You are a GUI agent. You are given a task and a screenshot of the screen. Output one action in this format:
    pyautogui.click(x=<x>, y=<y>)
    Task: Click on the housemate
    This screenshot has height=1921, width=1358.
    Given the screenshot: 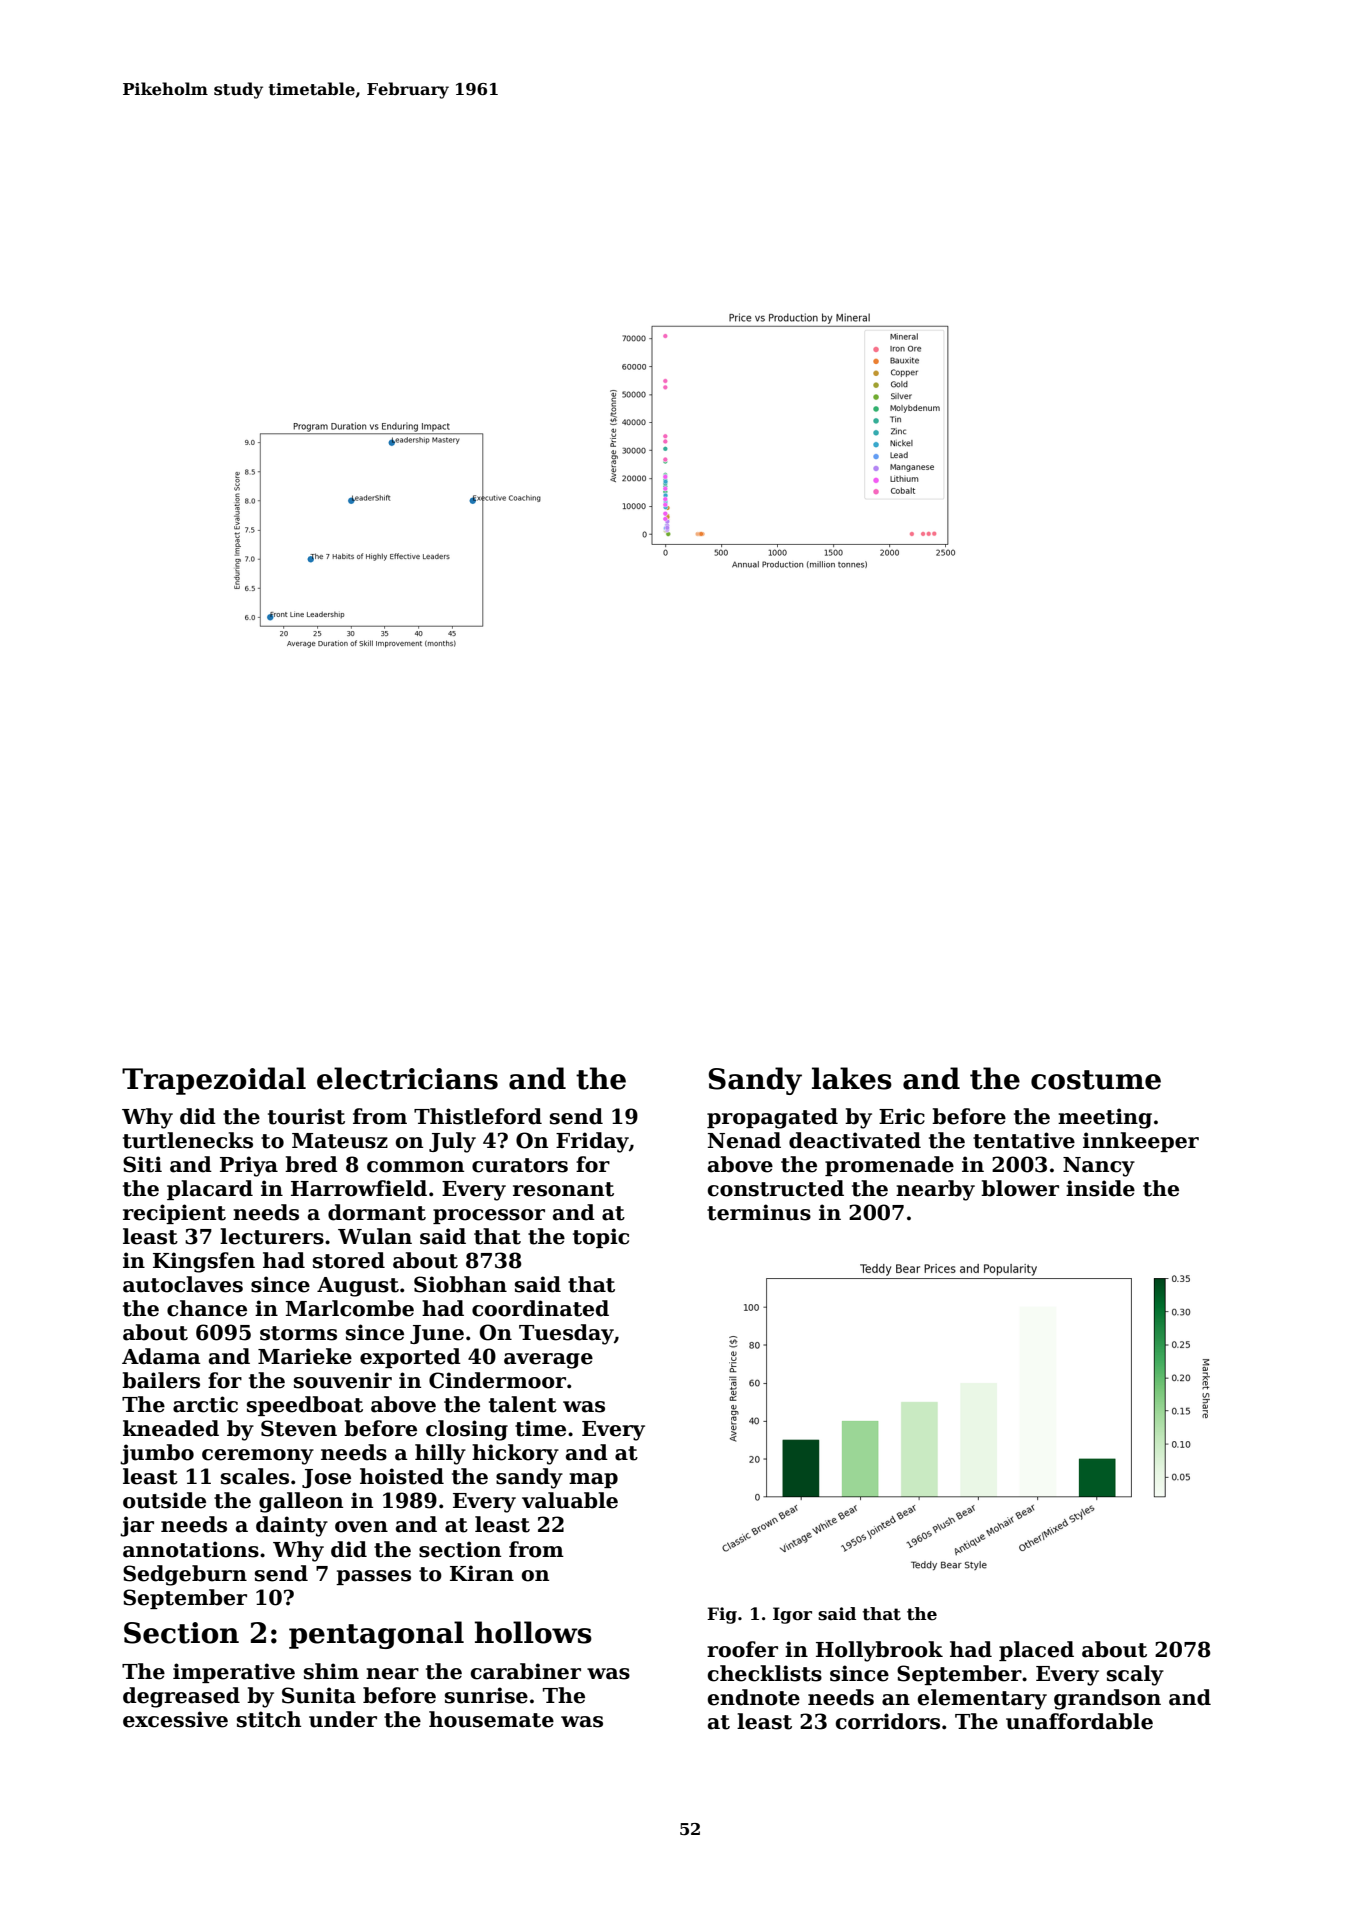 What is the action you would take?
    pyautogui.click(x=491, y=1719)
